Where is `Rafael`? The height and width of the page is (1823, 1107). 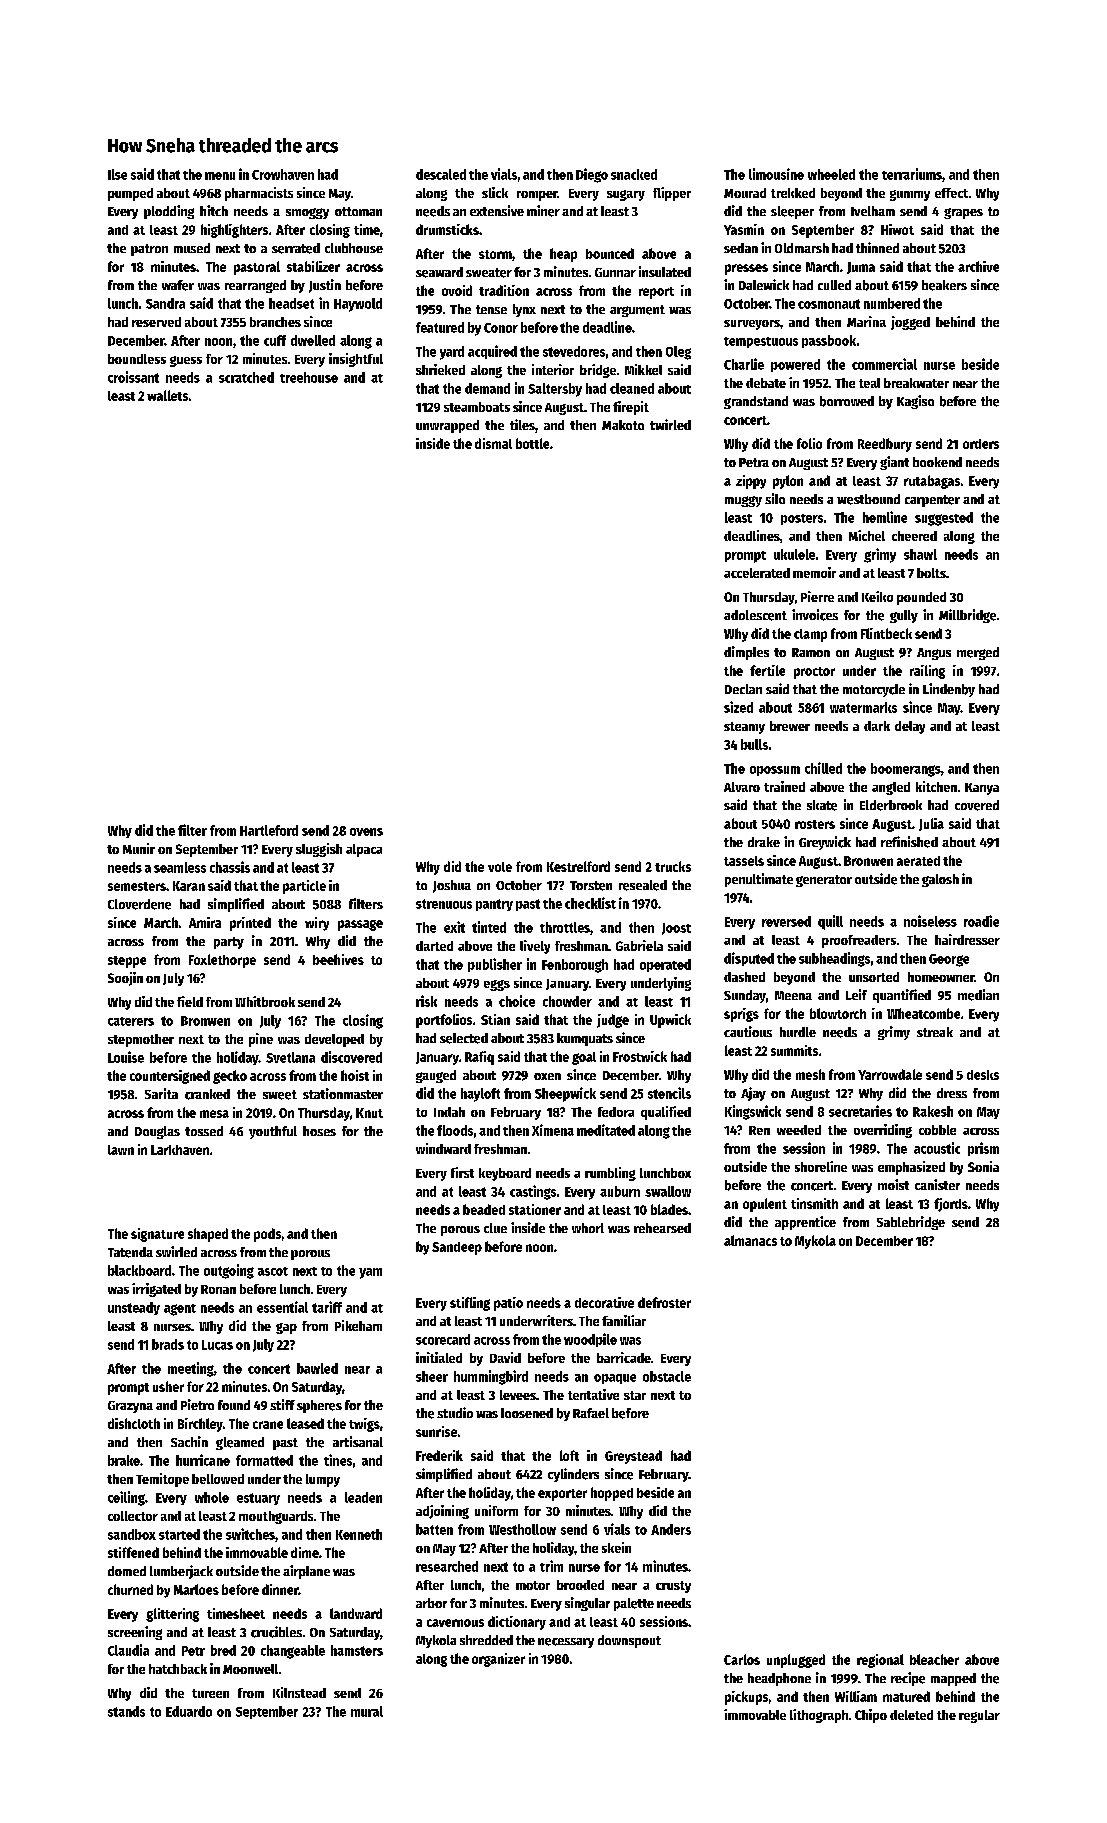 Rafael is located at coordinates (591, 1413).
